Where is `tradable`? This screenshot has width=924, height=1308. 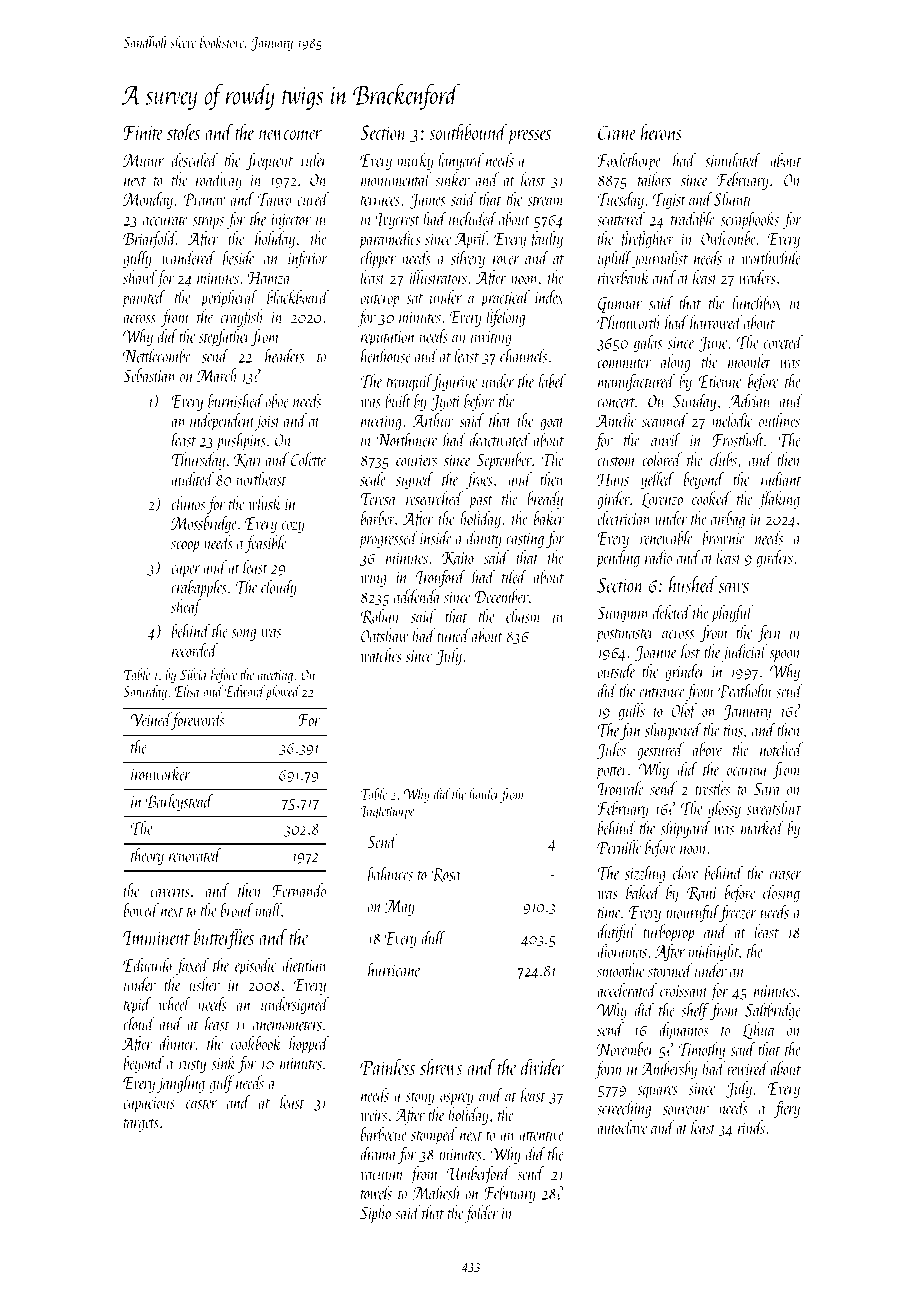 tradable is located at coordinates (693, 218).
